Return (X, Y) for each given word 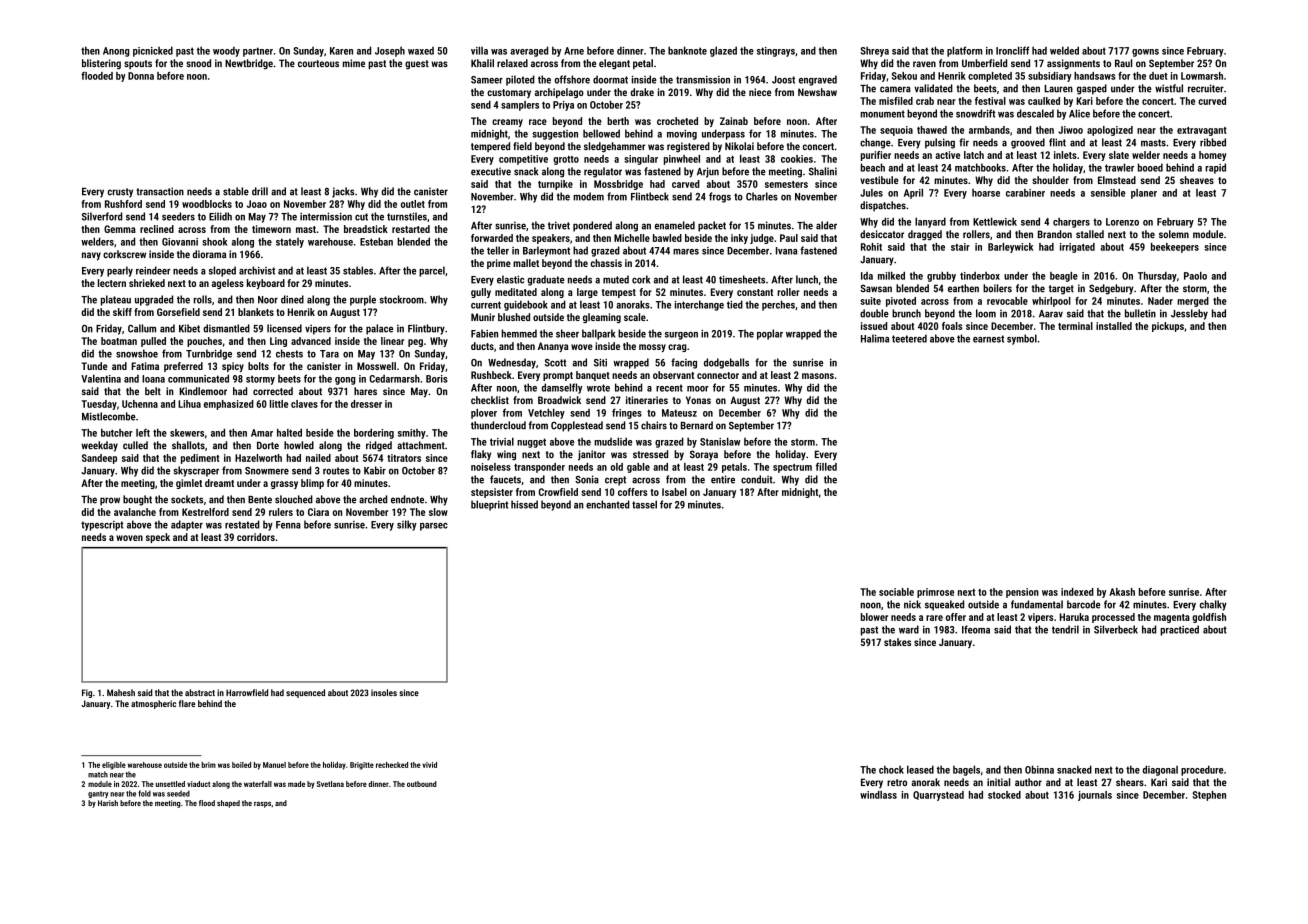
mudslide (613, 441)
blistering (101, 64)
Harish (108, 803)
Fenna (288, 525)
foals (952, 326)
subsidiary (1050, 77)
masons (818, 376)
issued (874, 326)
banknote (687, 50)
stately (290, 243)
